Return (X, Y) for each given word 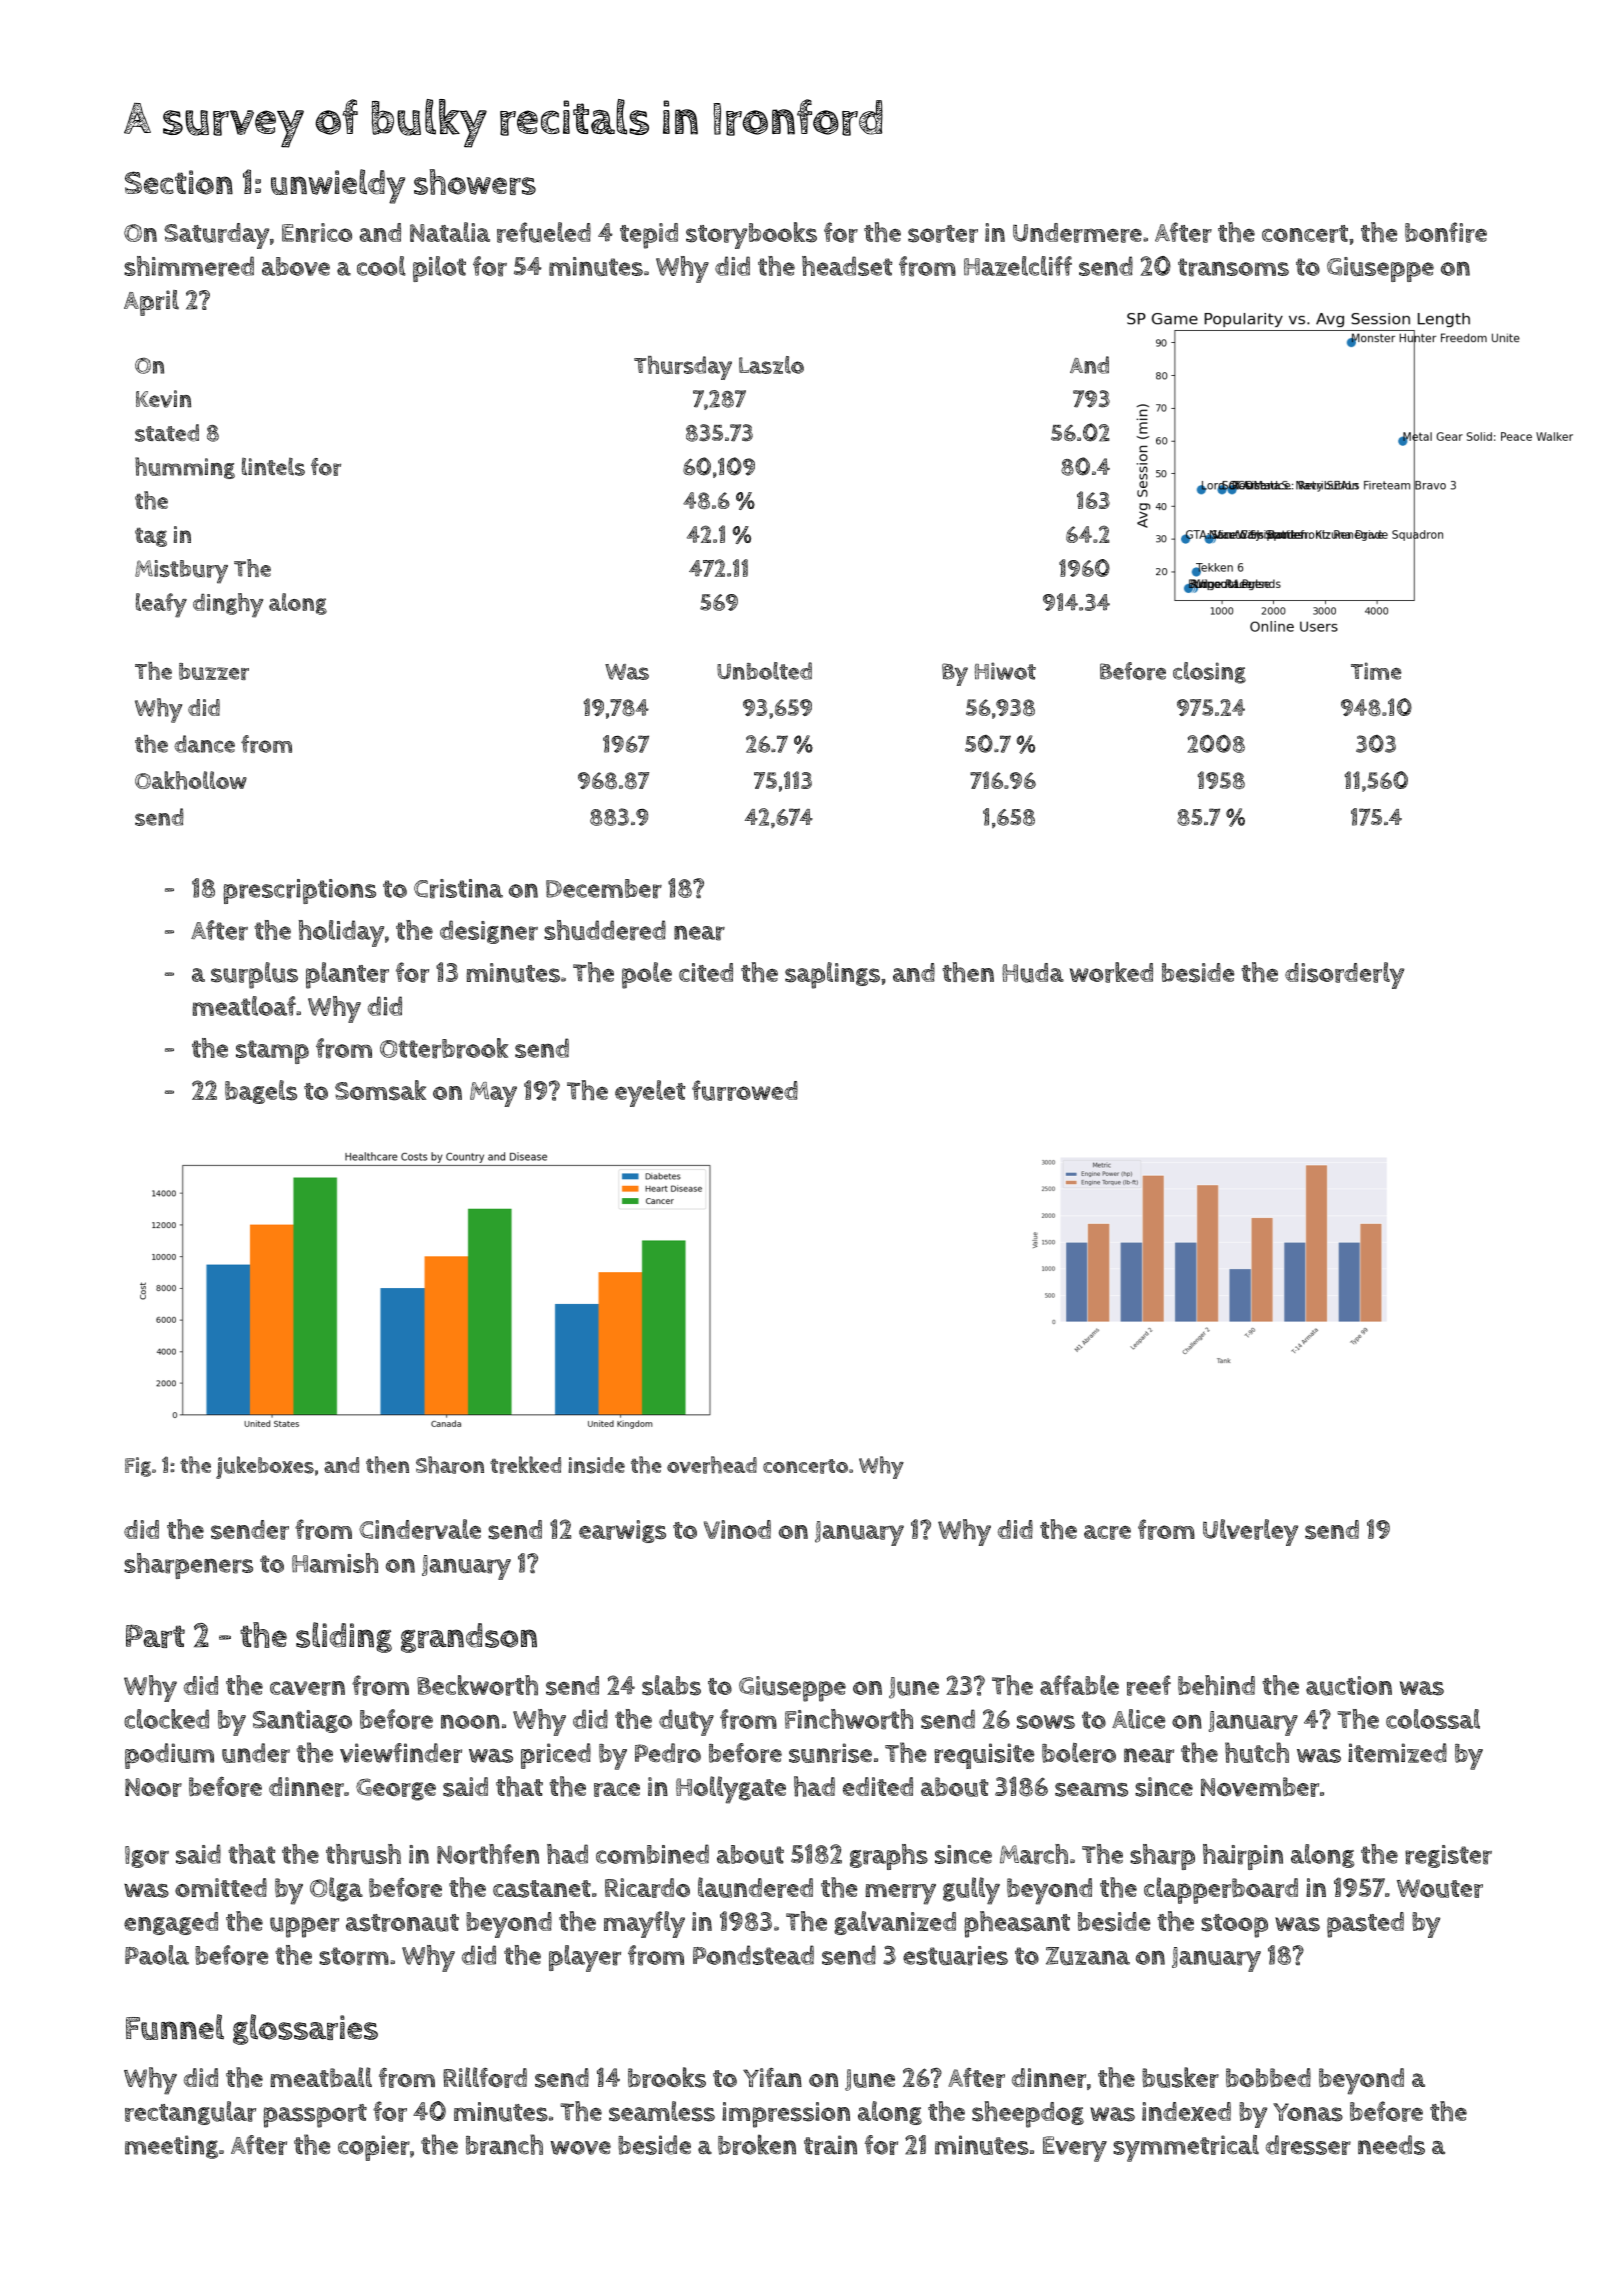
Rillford (485, 2077)
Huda (1033, 973)
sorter (943, 234)
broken (757, 2144)
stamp (272, 1052)
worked (1111, 972)
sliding (344, 1637)
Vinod (737, 1529)
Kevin (163, 399)
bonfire (1446, 232)
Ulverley (1251, 1532)
